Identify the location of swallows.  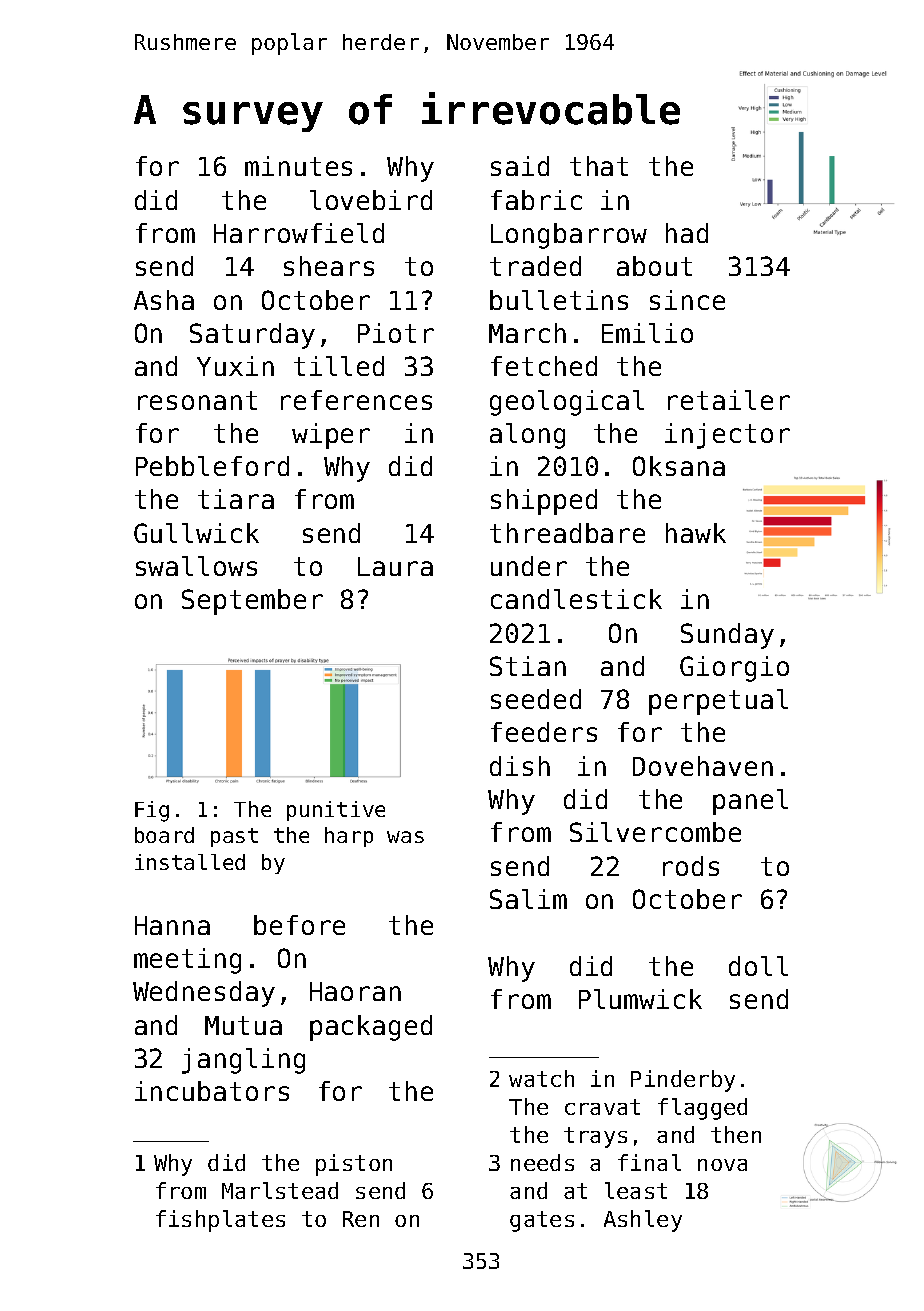
(196, 566).
